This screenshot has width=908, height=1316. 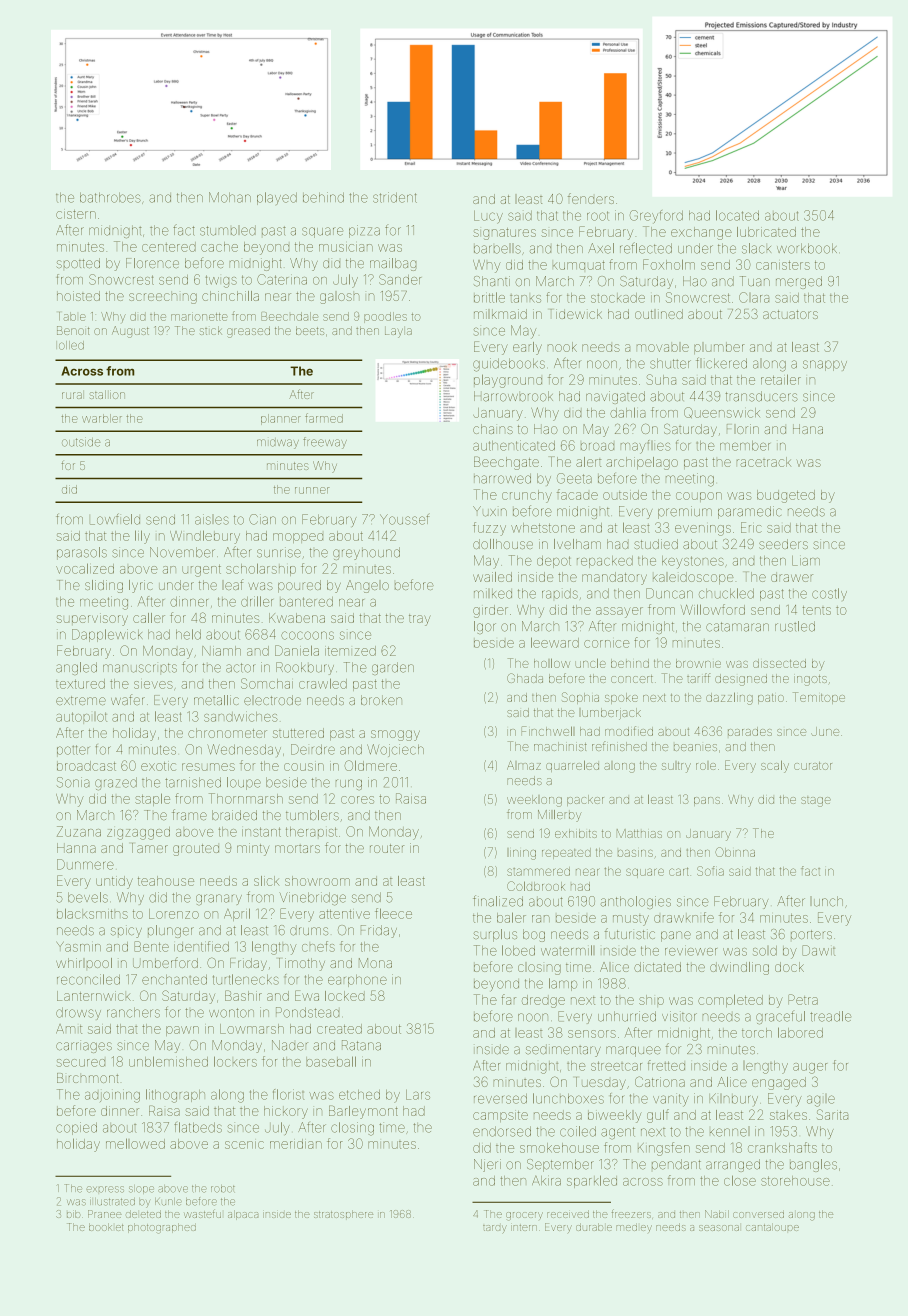 I want to click on kumquat, so click(x=579, y=265).
